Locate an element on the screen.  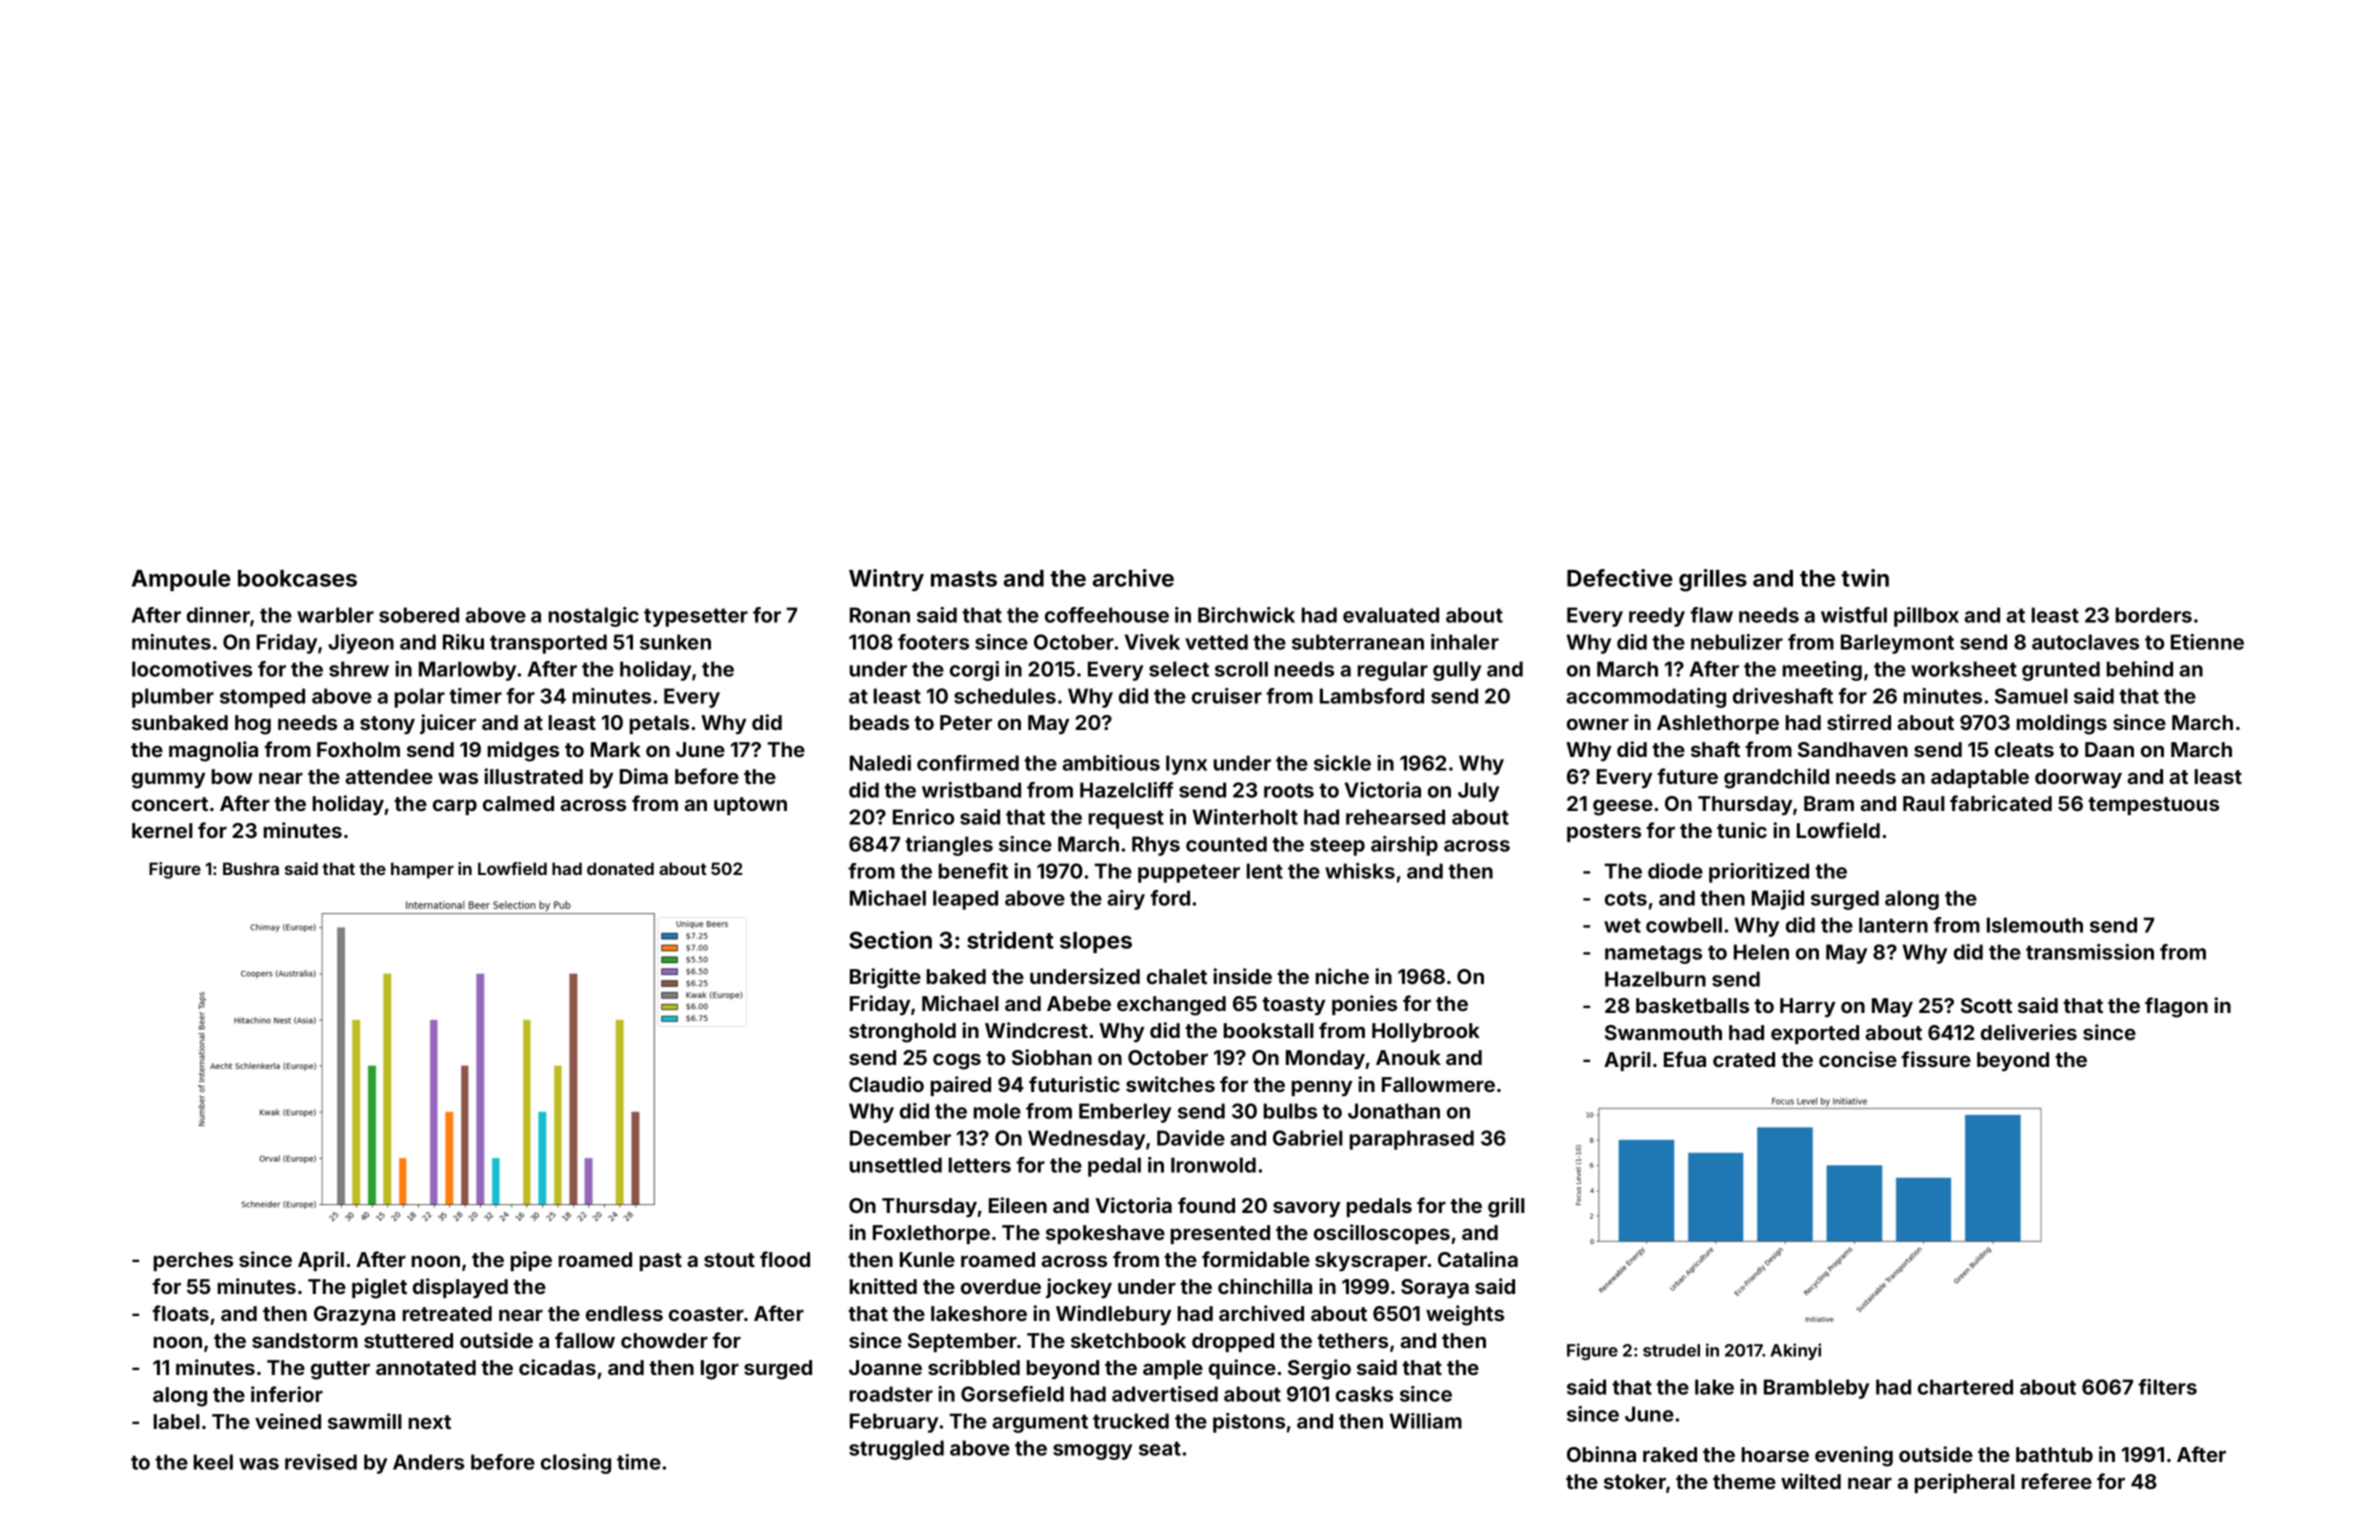
roots is located at coordinates (1289, 790).
